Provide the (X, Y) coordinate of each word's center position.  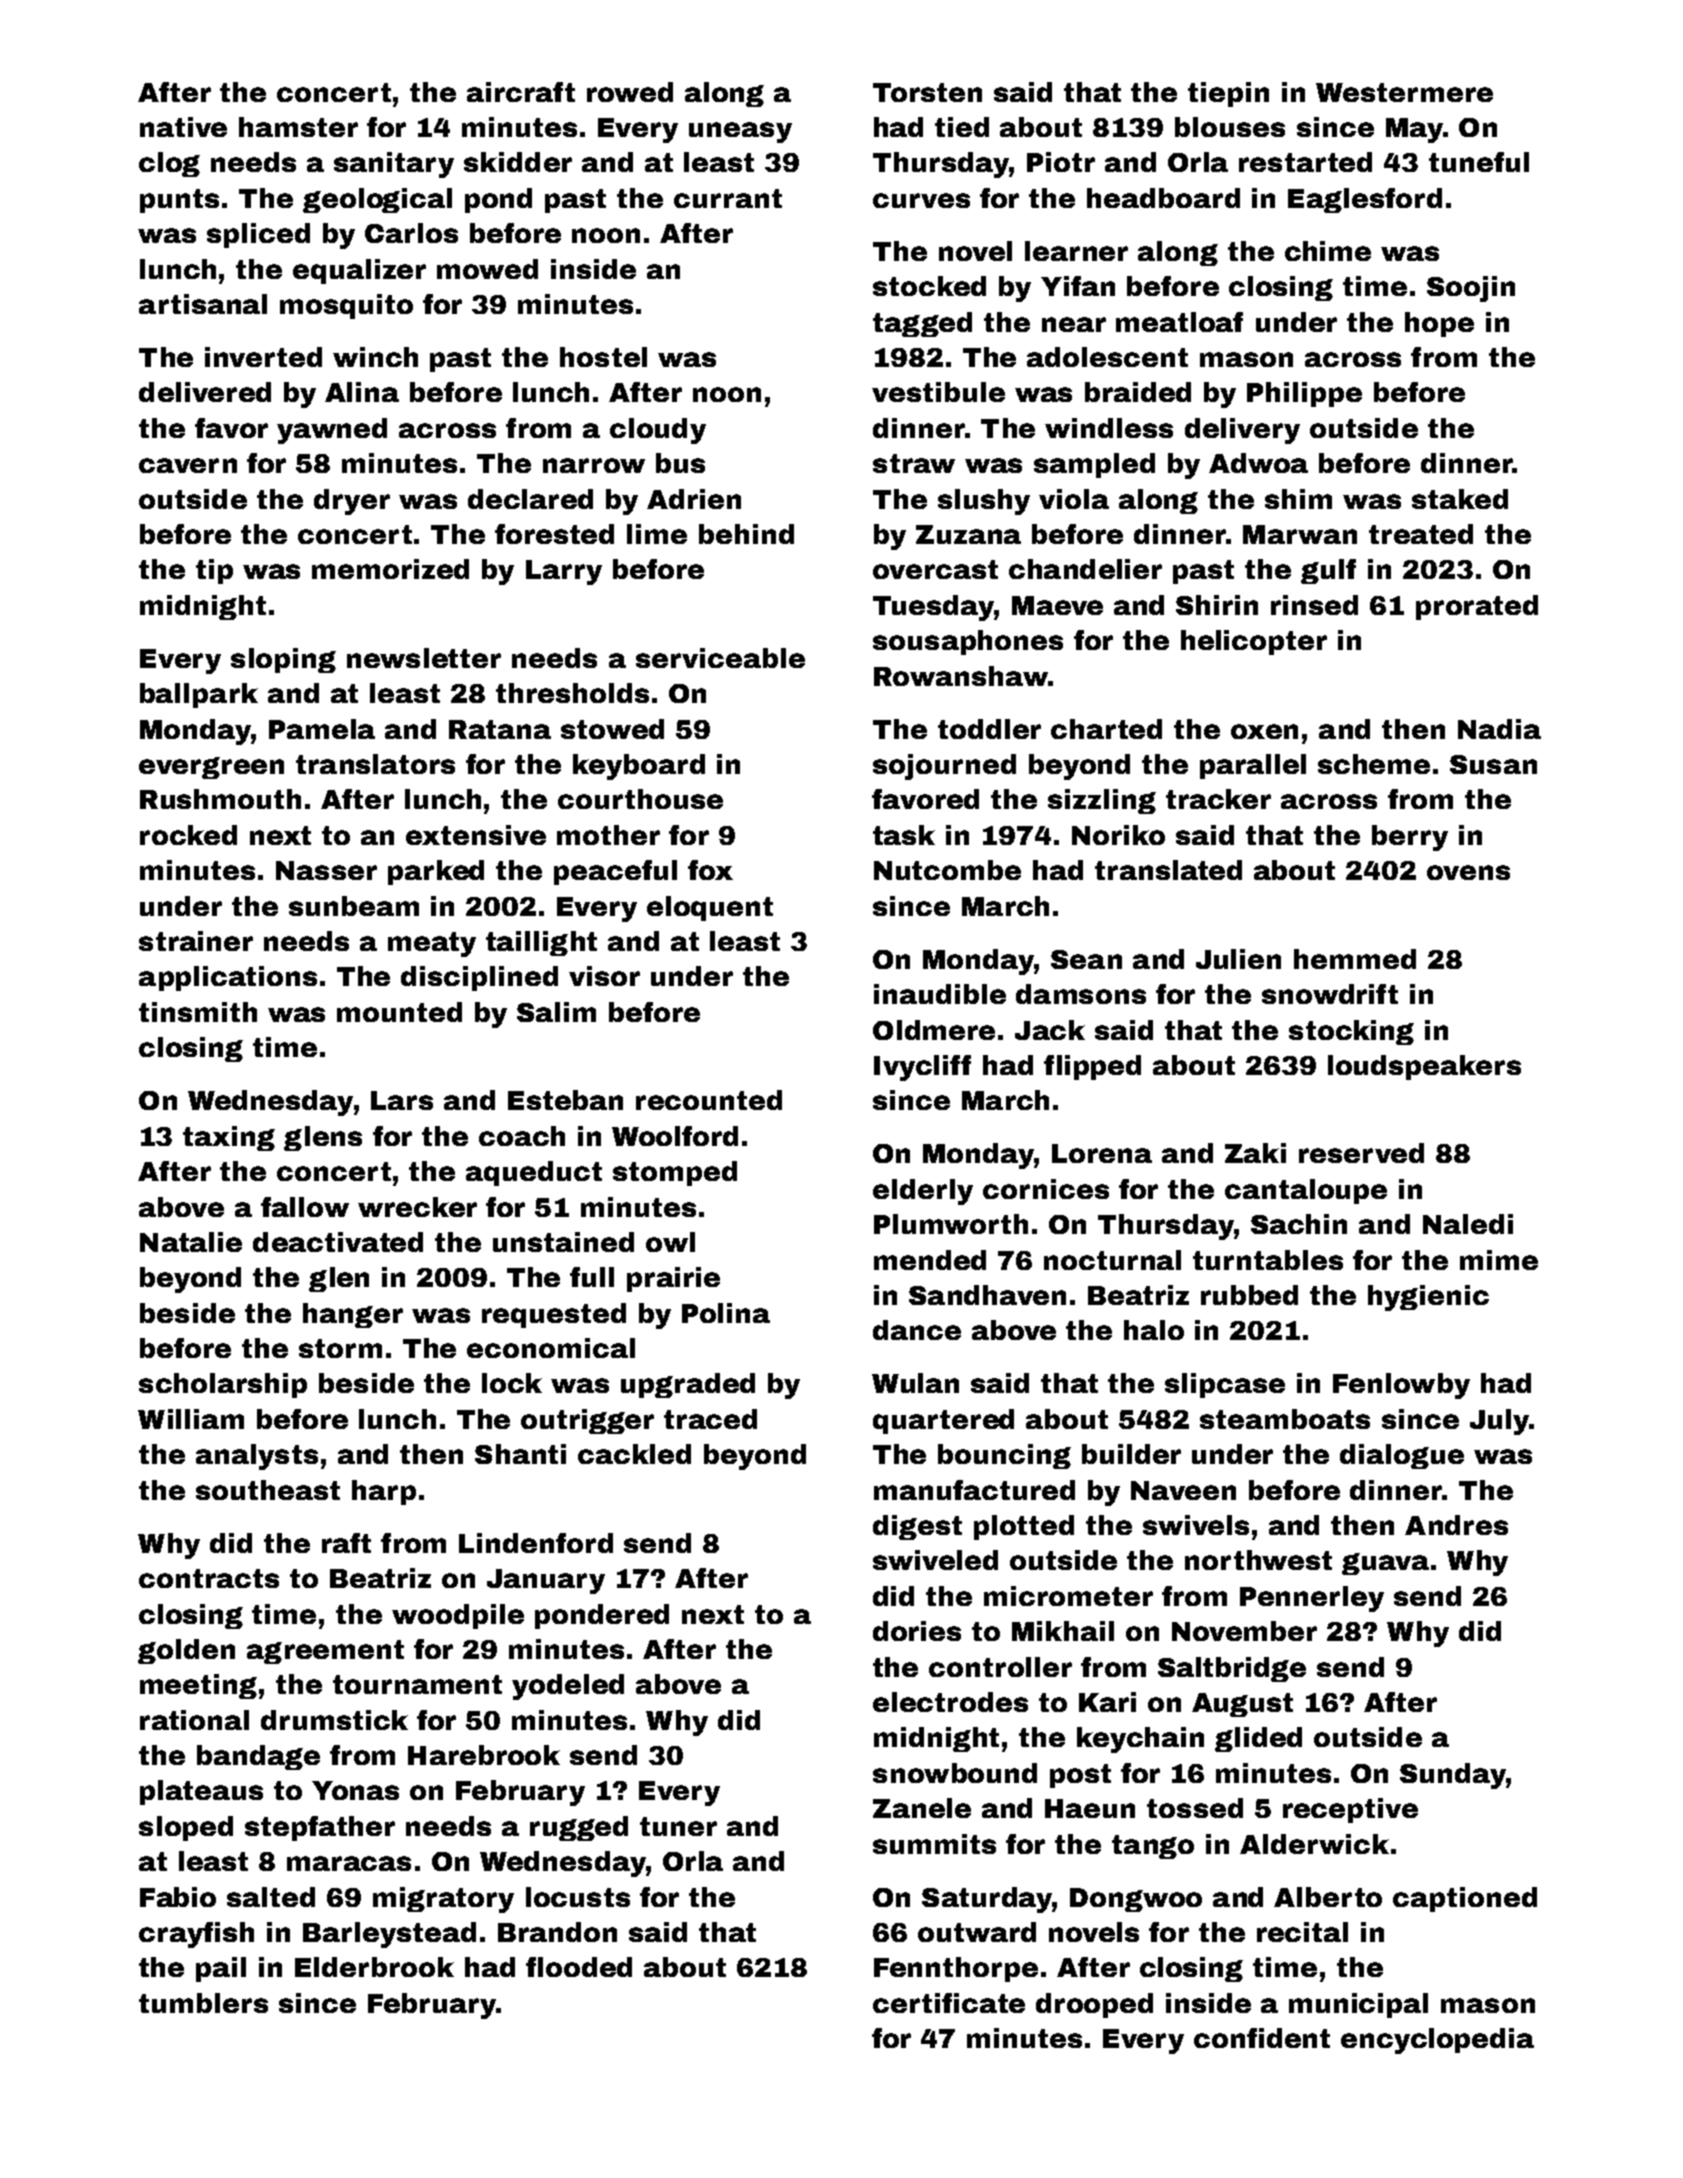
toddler (989, 729)
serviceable (720, 658)
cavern (188, 465)
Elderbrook (374, 1967)
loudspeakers (1424, 1067)
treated (1421, 534)
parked (436, 872)
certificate (949, 2003)
